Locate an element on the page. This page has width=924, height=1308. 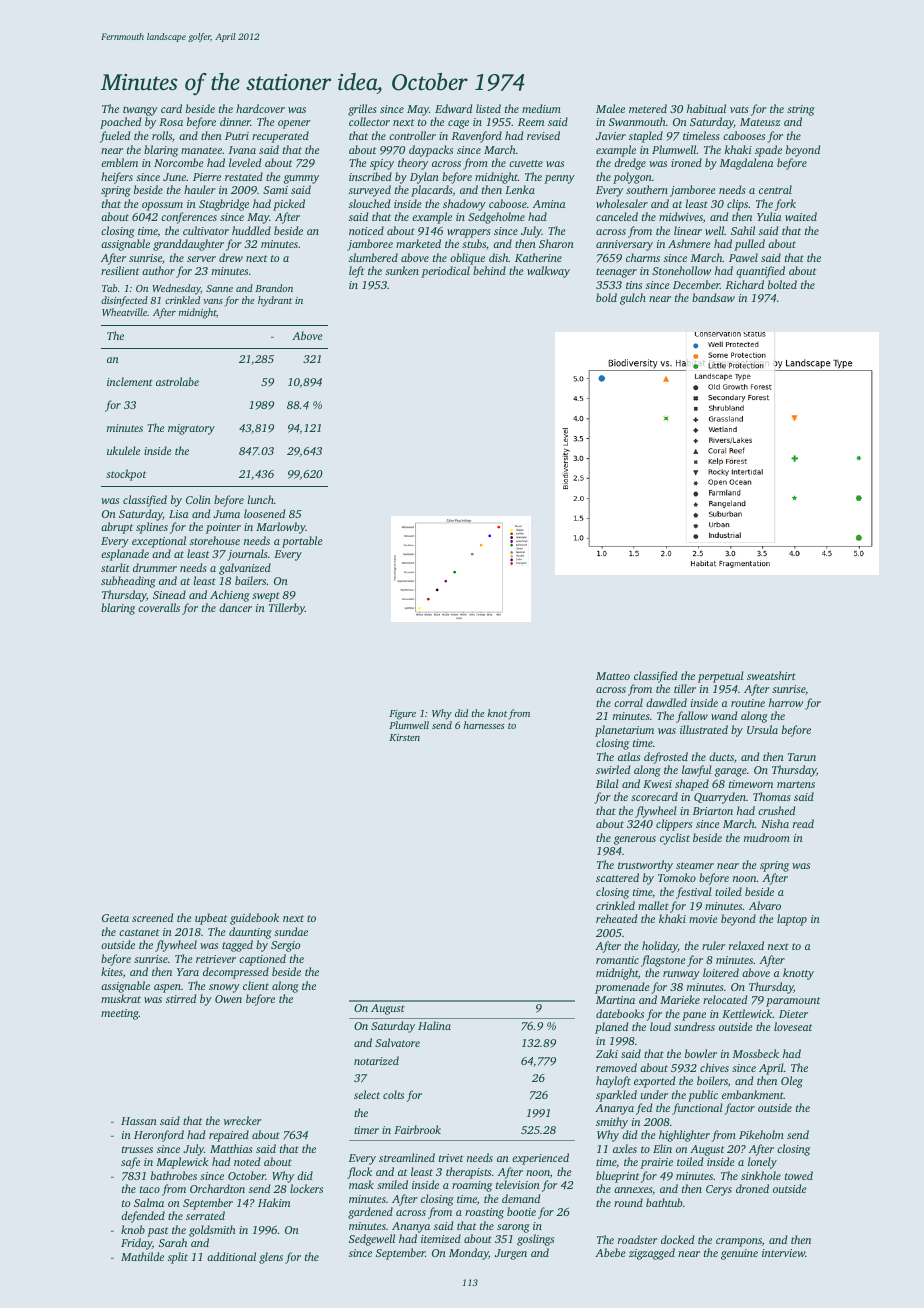
bold is located at coordinates (606, 297).
